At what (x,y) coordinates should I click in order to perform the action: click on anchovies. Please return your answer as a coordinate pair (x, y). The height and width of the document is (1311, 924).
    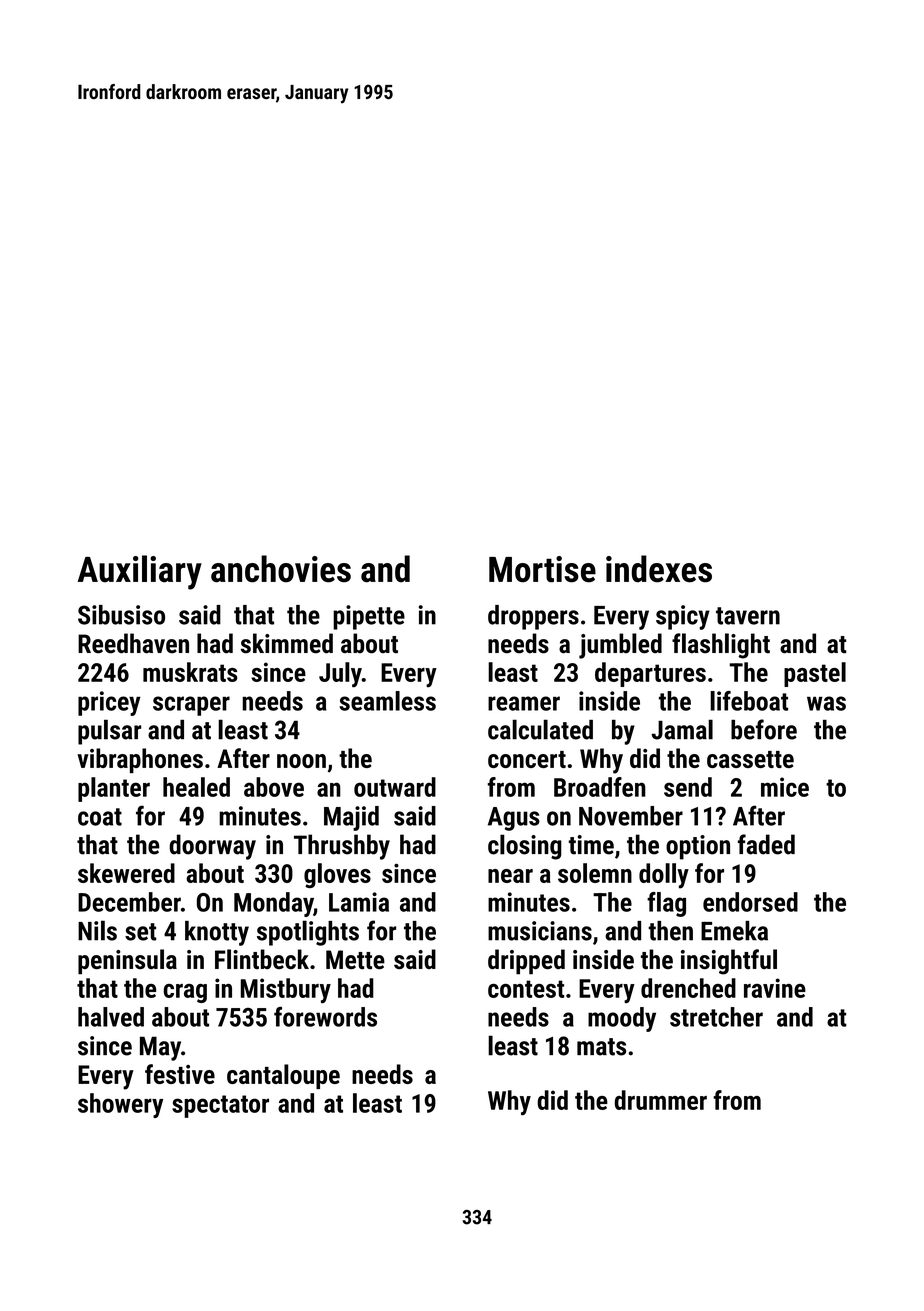
    Looking at the image, I should click on (281, 569).
